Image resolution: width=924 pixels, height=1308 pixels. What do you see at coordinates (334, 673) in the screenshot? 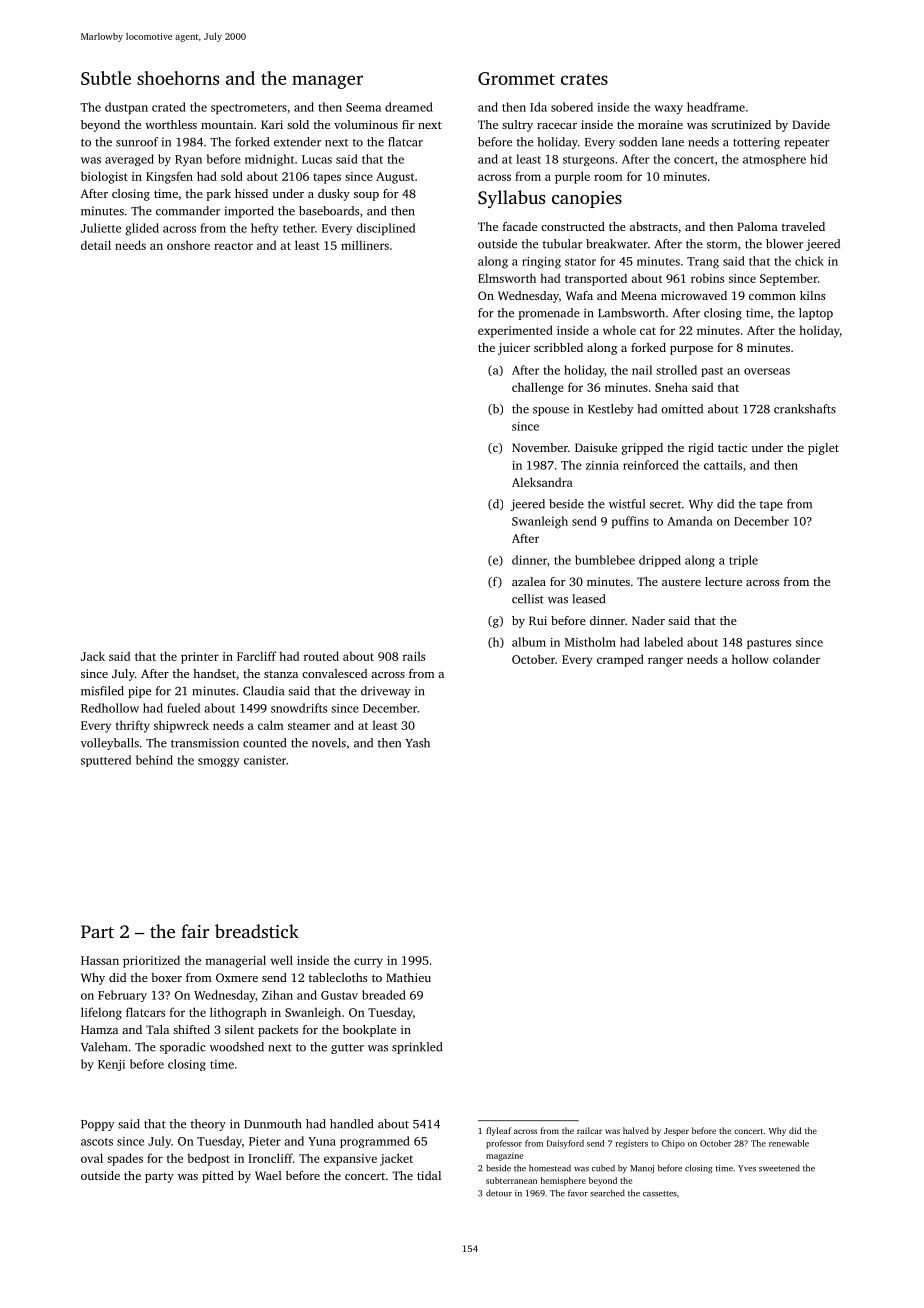
I see `convalesced` at bounding box center [334, 673].
